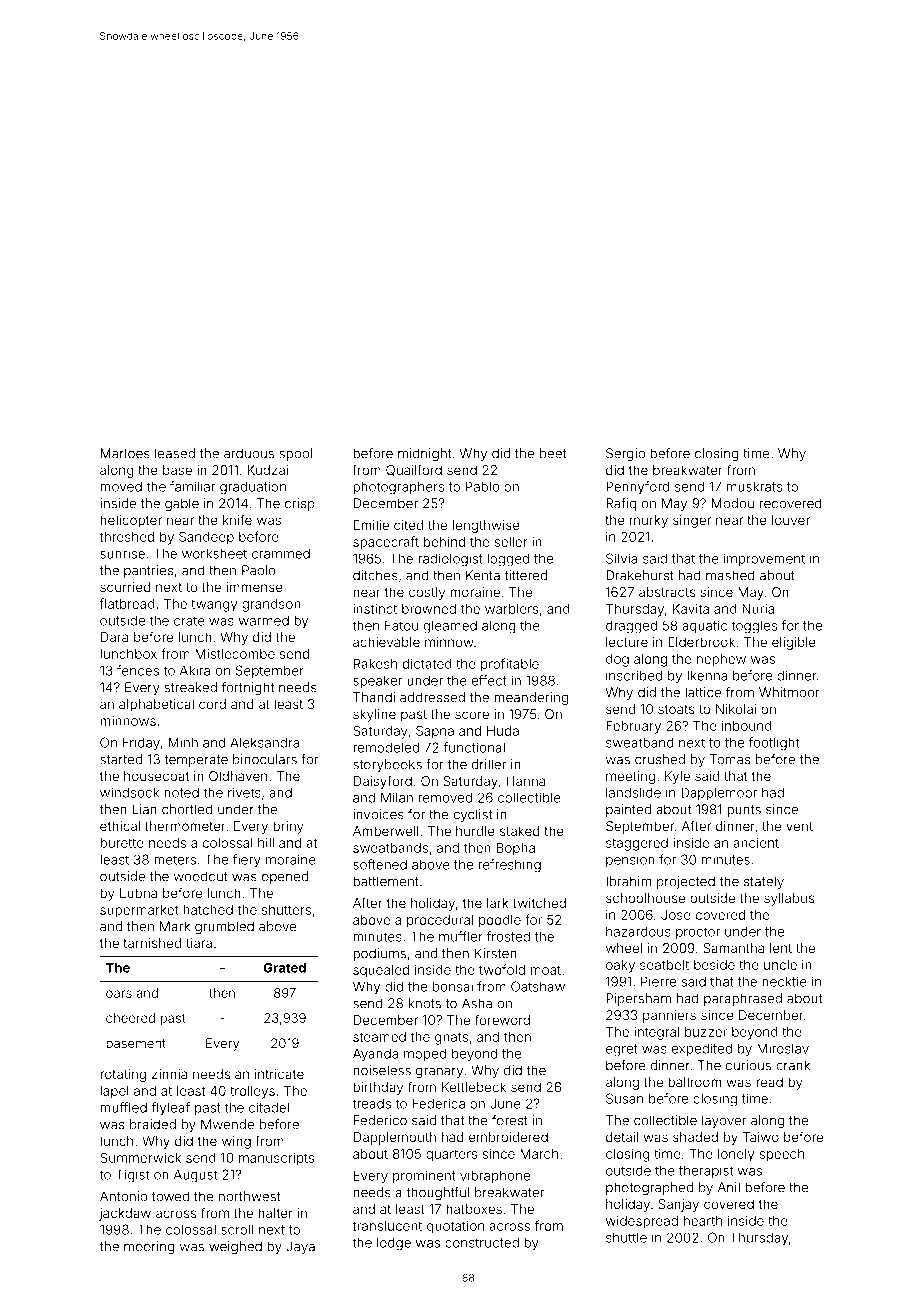 The width and height of the image is (924, 1308). I want to click on foreword, so click(502, 1019).
